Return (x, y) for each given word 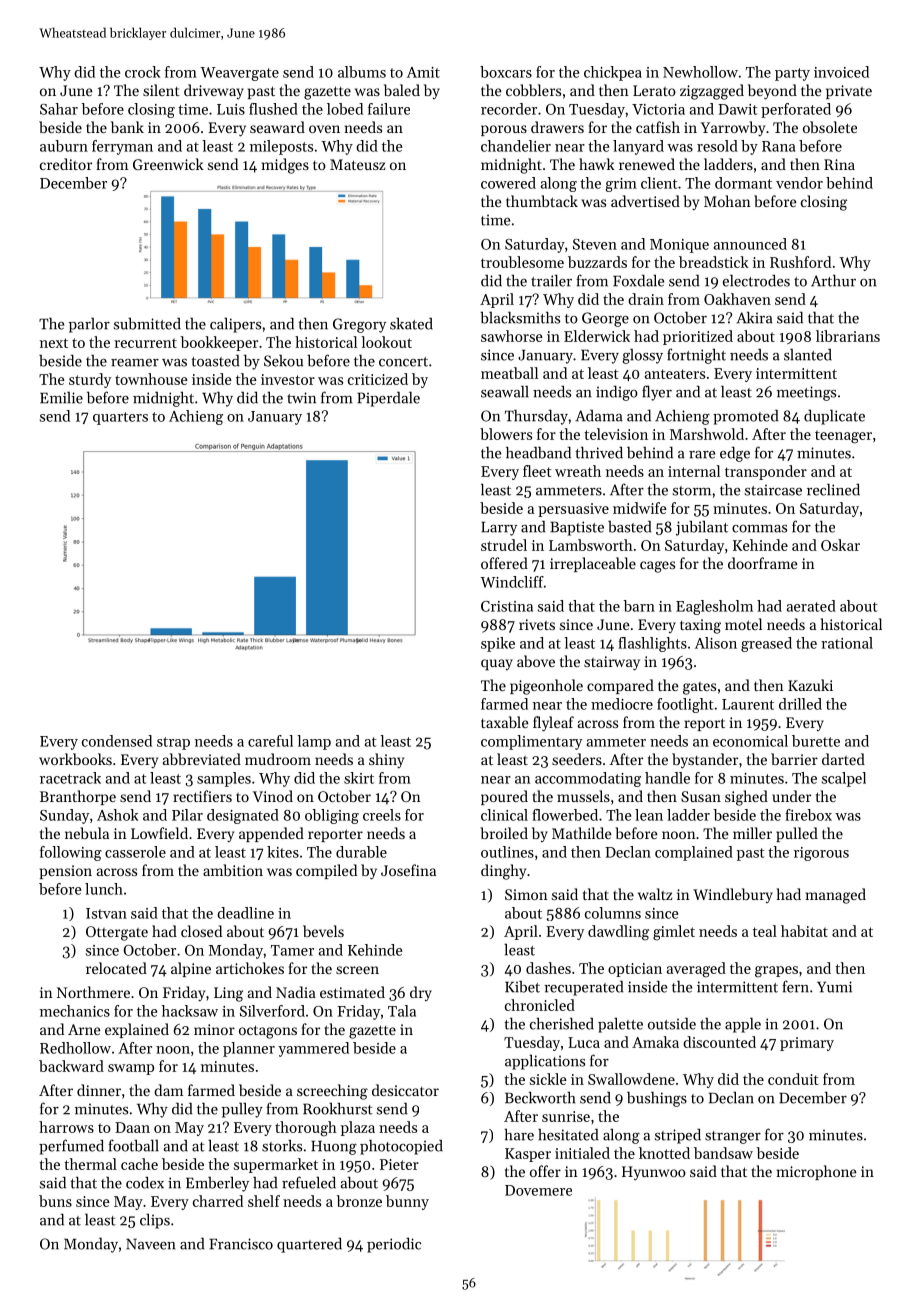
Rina (839, 164)
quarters (120, 418)
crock (142, 72)
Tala (402, 1011)
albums (362, 72)
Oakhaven (737, 299)
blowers (506, 434)
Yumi (834, 987)
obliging (332, 816)
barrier (794, 759)
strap (173, 743)
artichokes (250, 968)
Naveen (151, 1244)
